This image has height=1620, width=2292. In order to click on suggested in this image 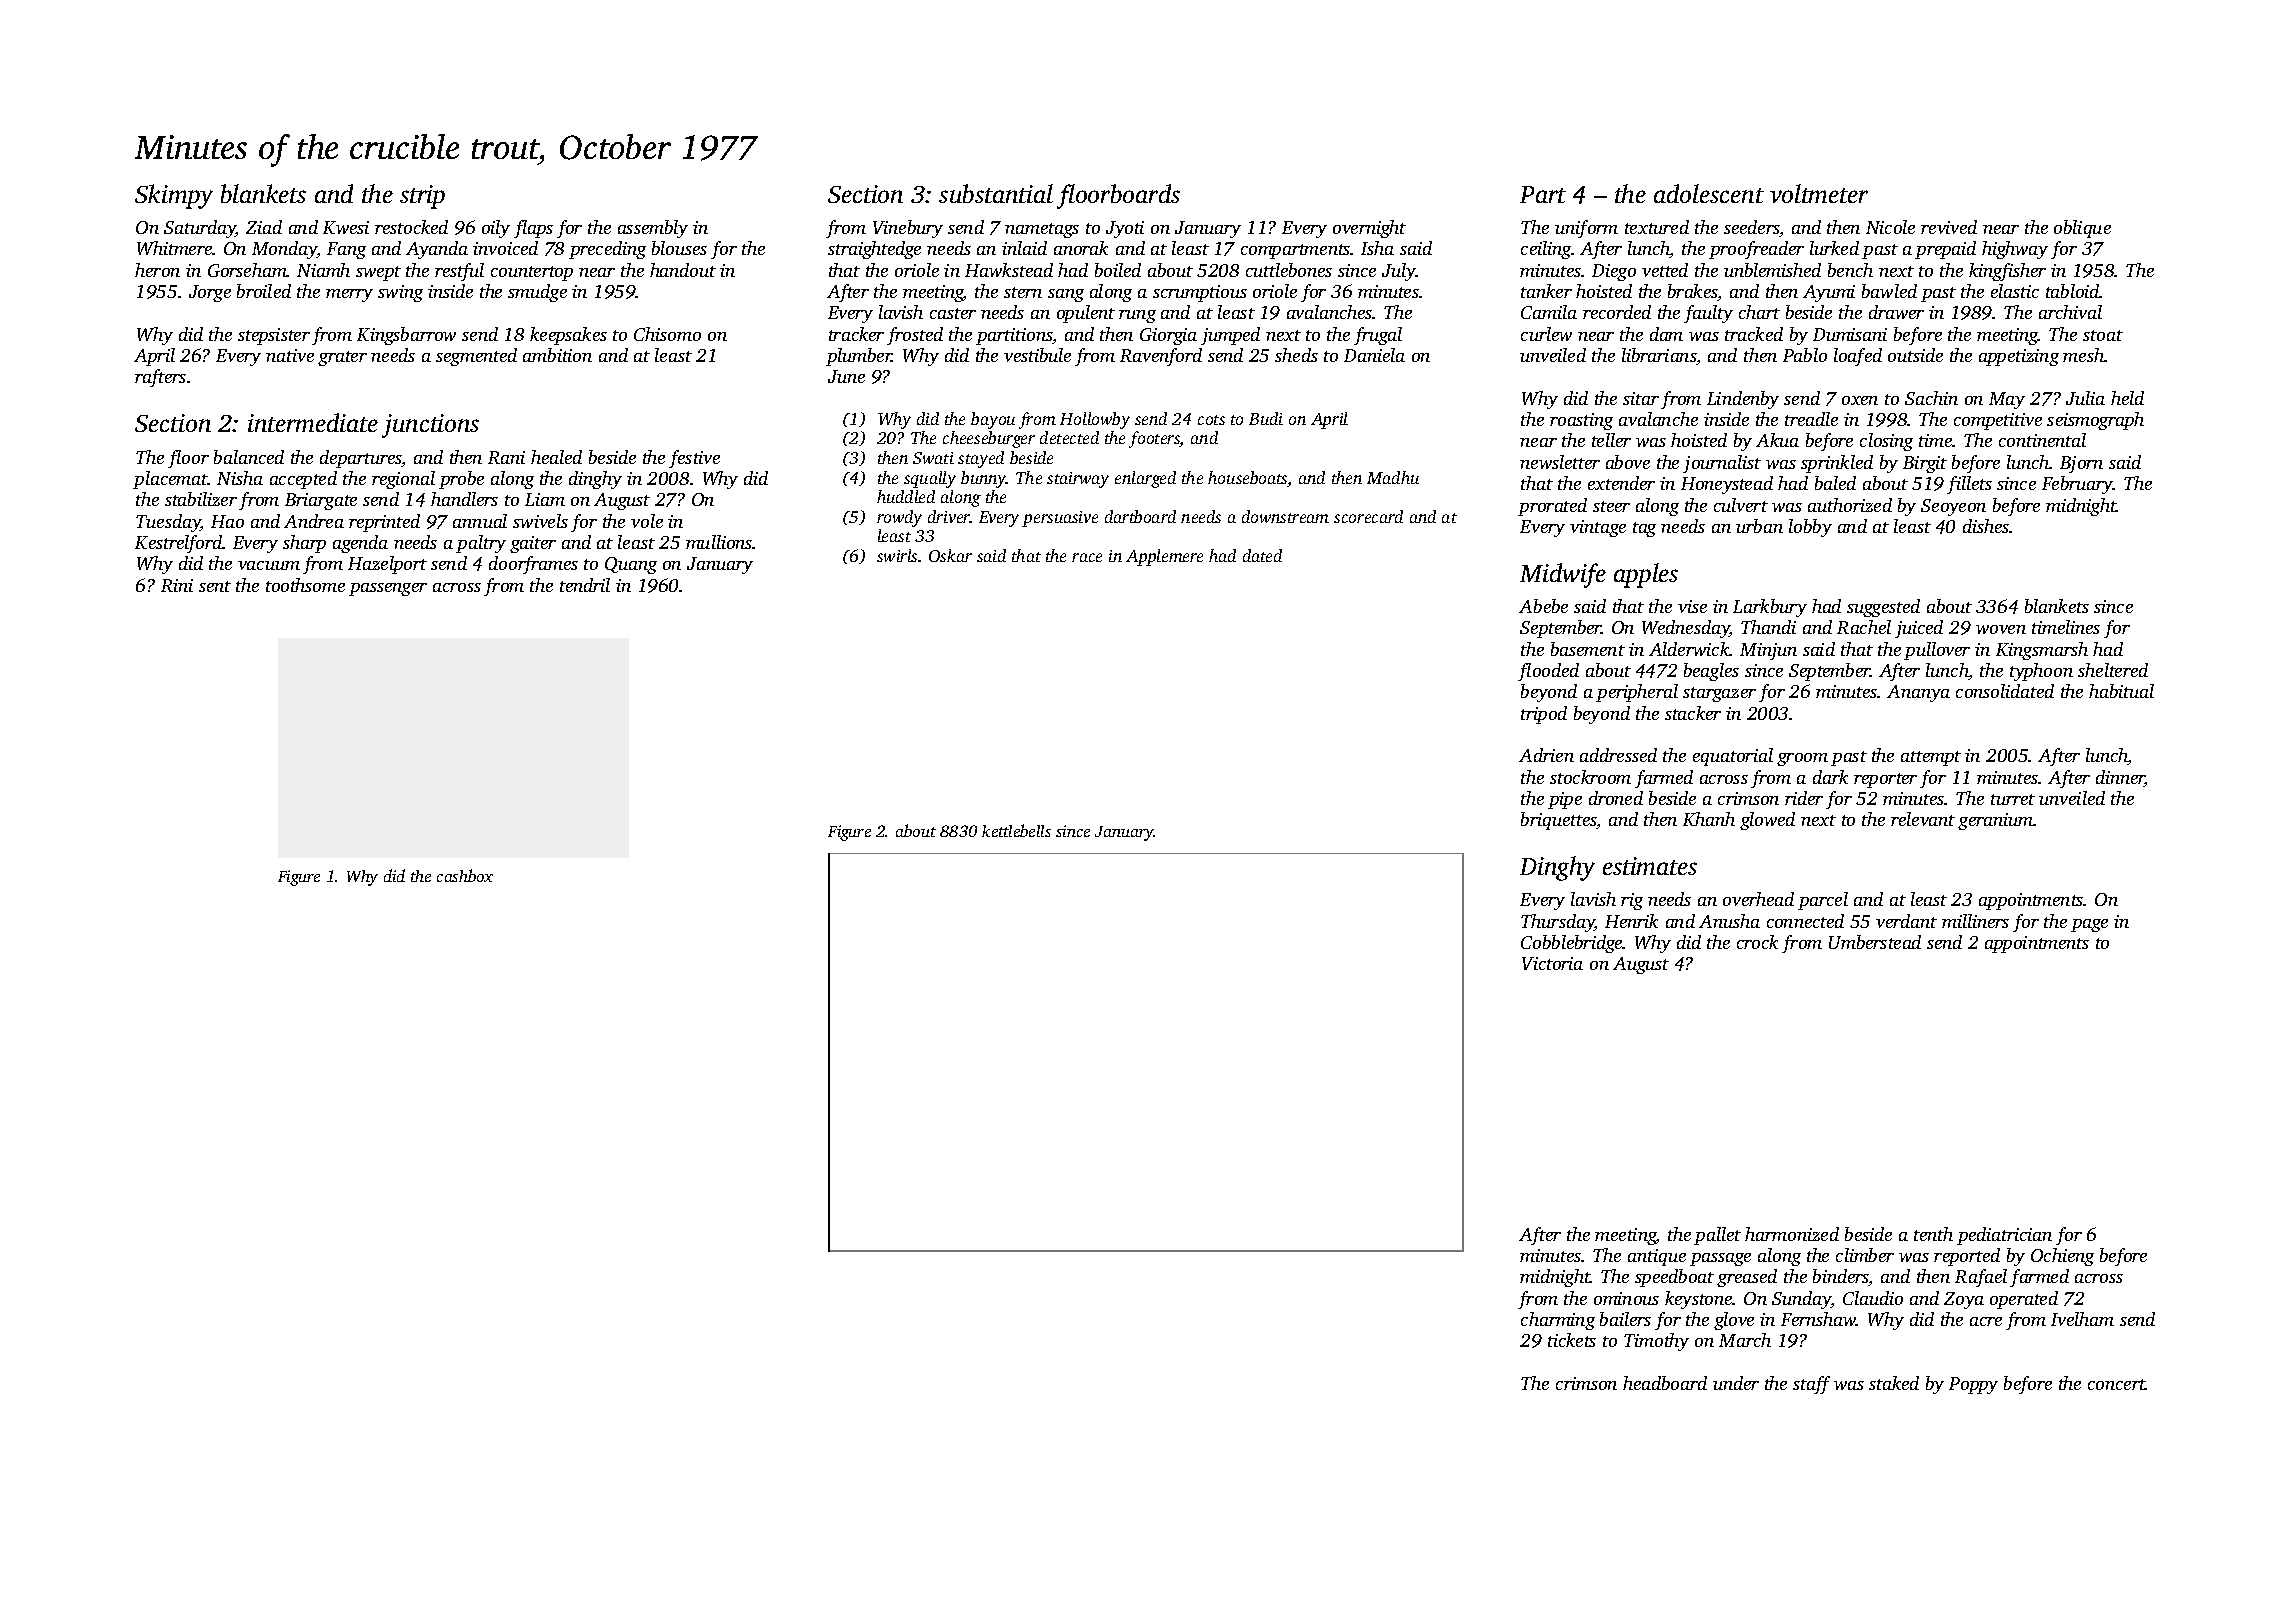, I will do `click(1883, 608)`.
